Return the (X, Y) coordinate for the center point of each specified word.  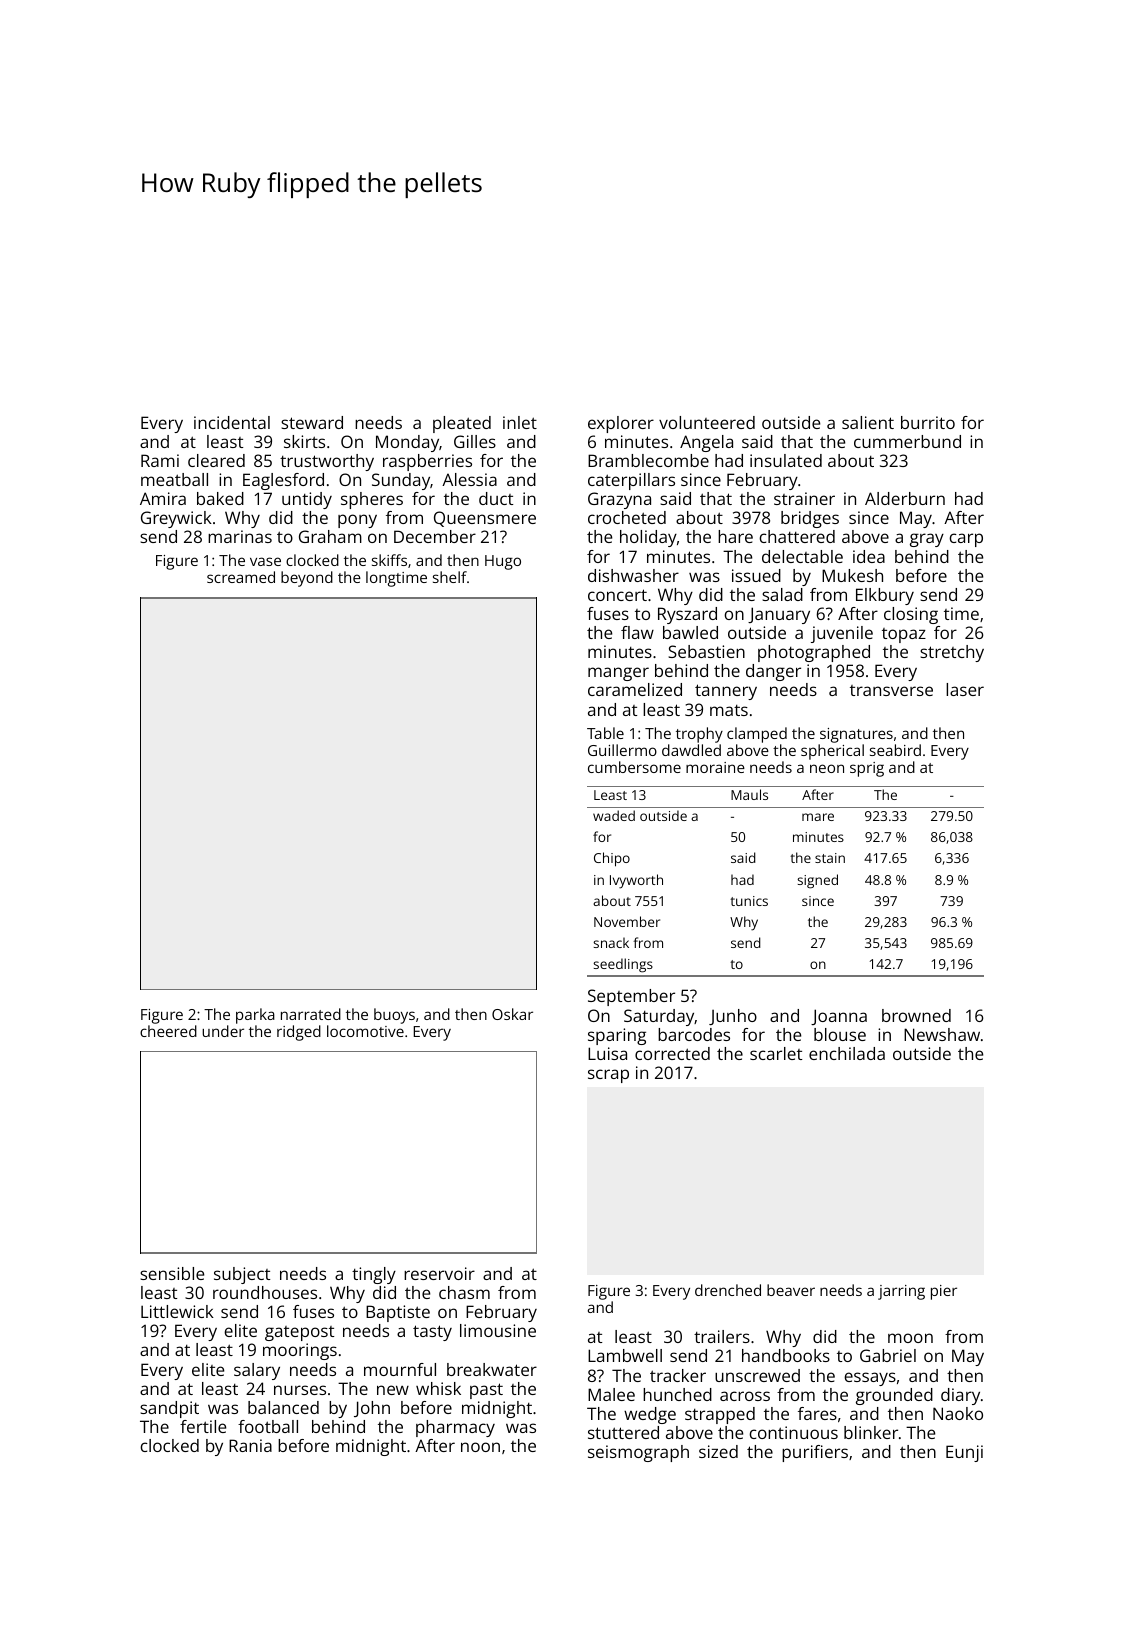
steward (312, 422)
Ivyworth (636, 881)
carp (966, 540)
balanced (283, 1407)
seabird (895, 750)
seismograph (638, 1453)
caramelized (635, 689)
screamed (241, 577)
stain (830, 858)
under (223, 1031)
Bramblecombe (648, 460)
